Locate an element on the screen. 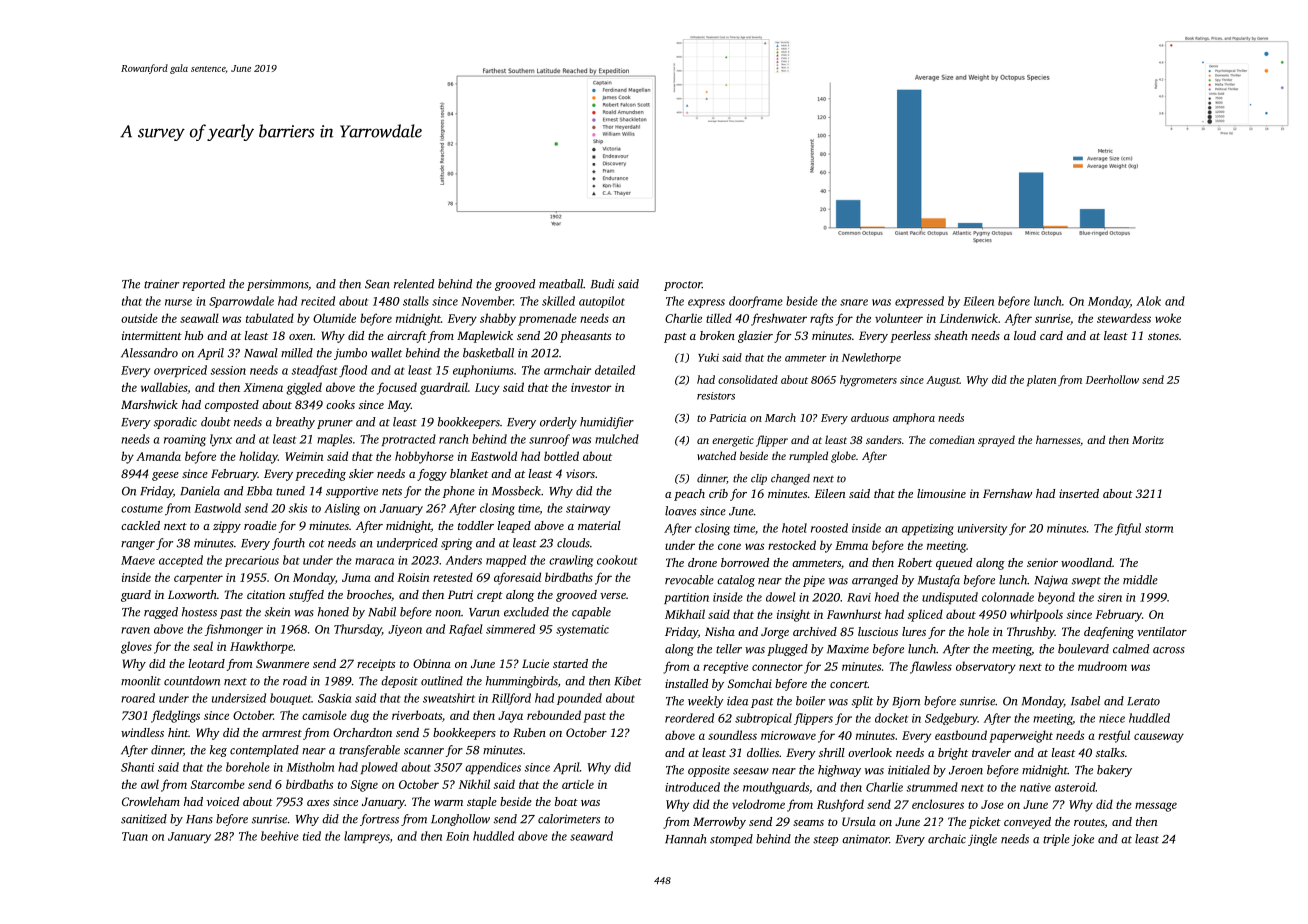  stones is located at coordinates (1163, 336).
